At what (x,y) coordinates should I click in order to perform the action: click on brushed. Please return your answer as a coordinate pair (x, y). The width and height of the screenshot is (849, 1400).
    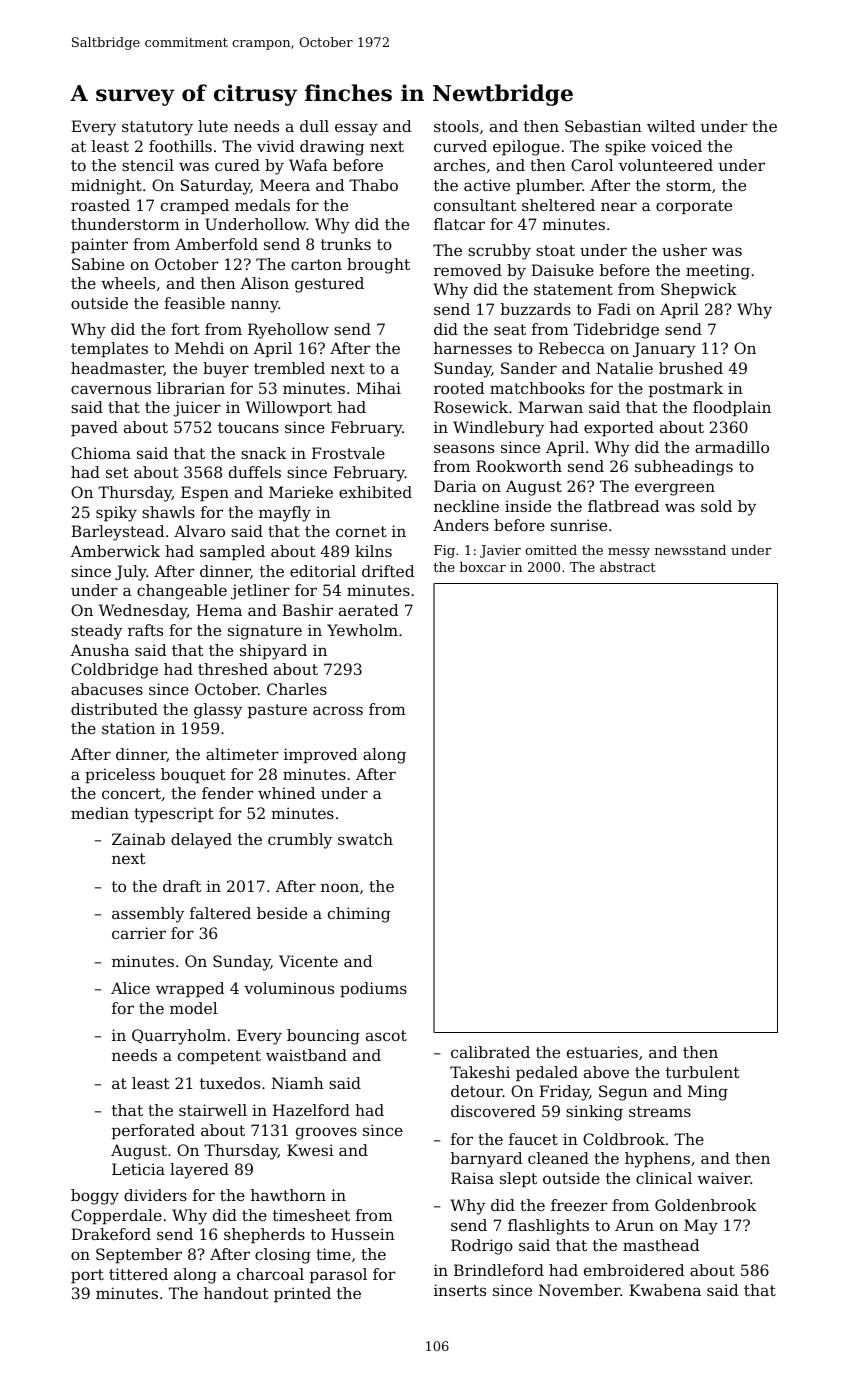
    Looking at the image, I should click on (691, 368).
